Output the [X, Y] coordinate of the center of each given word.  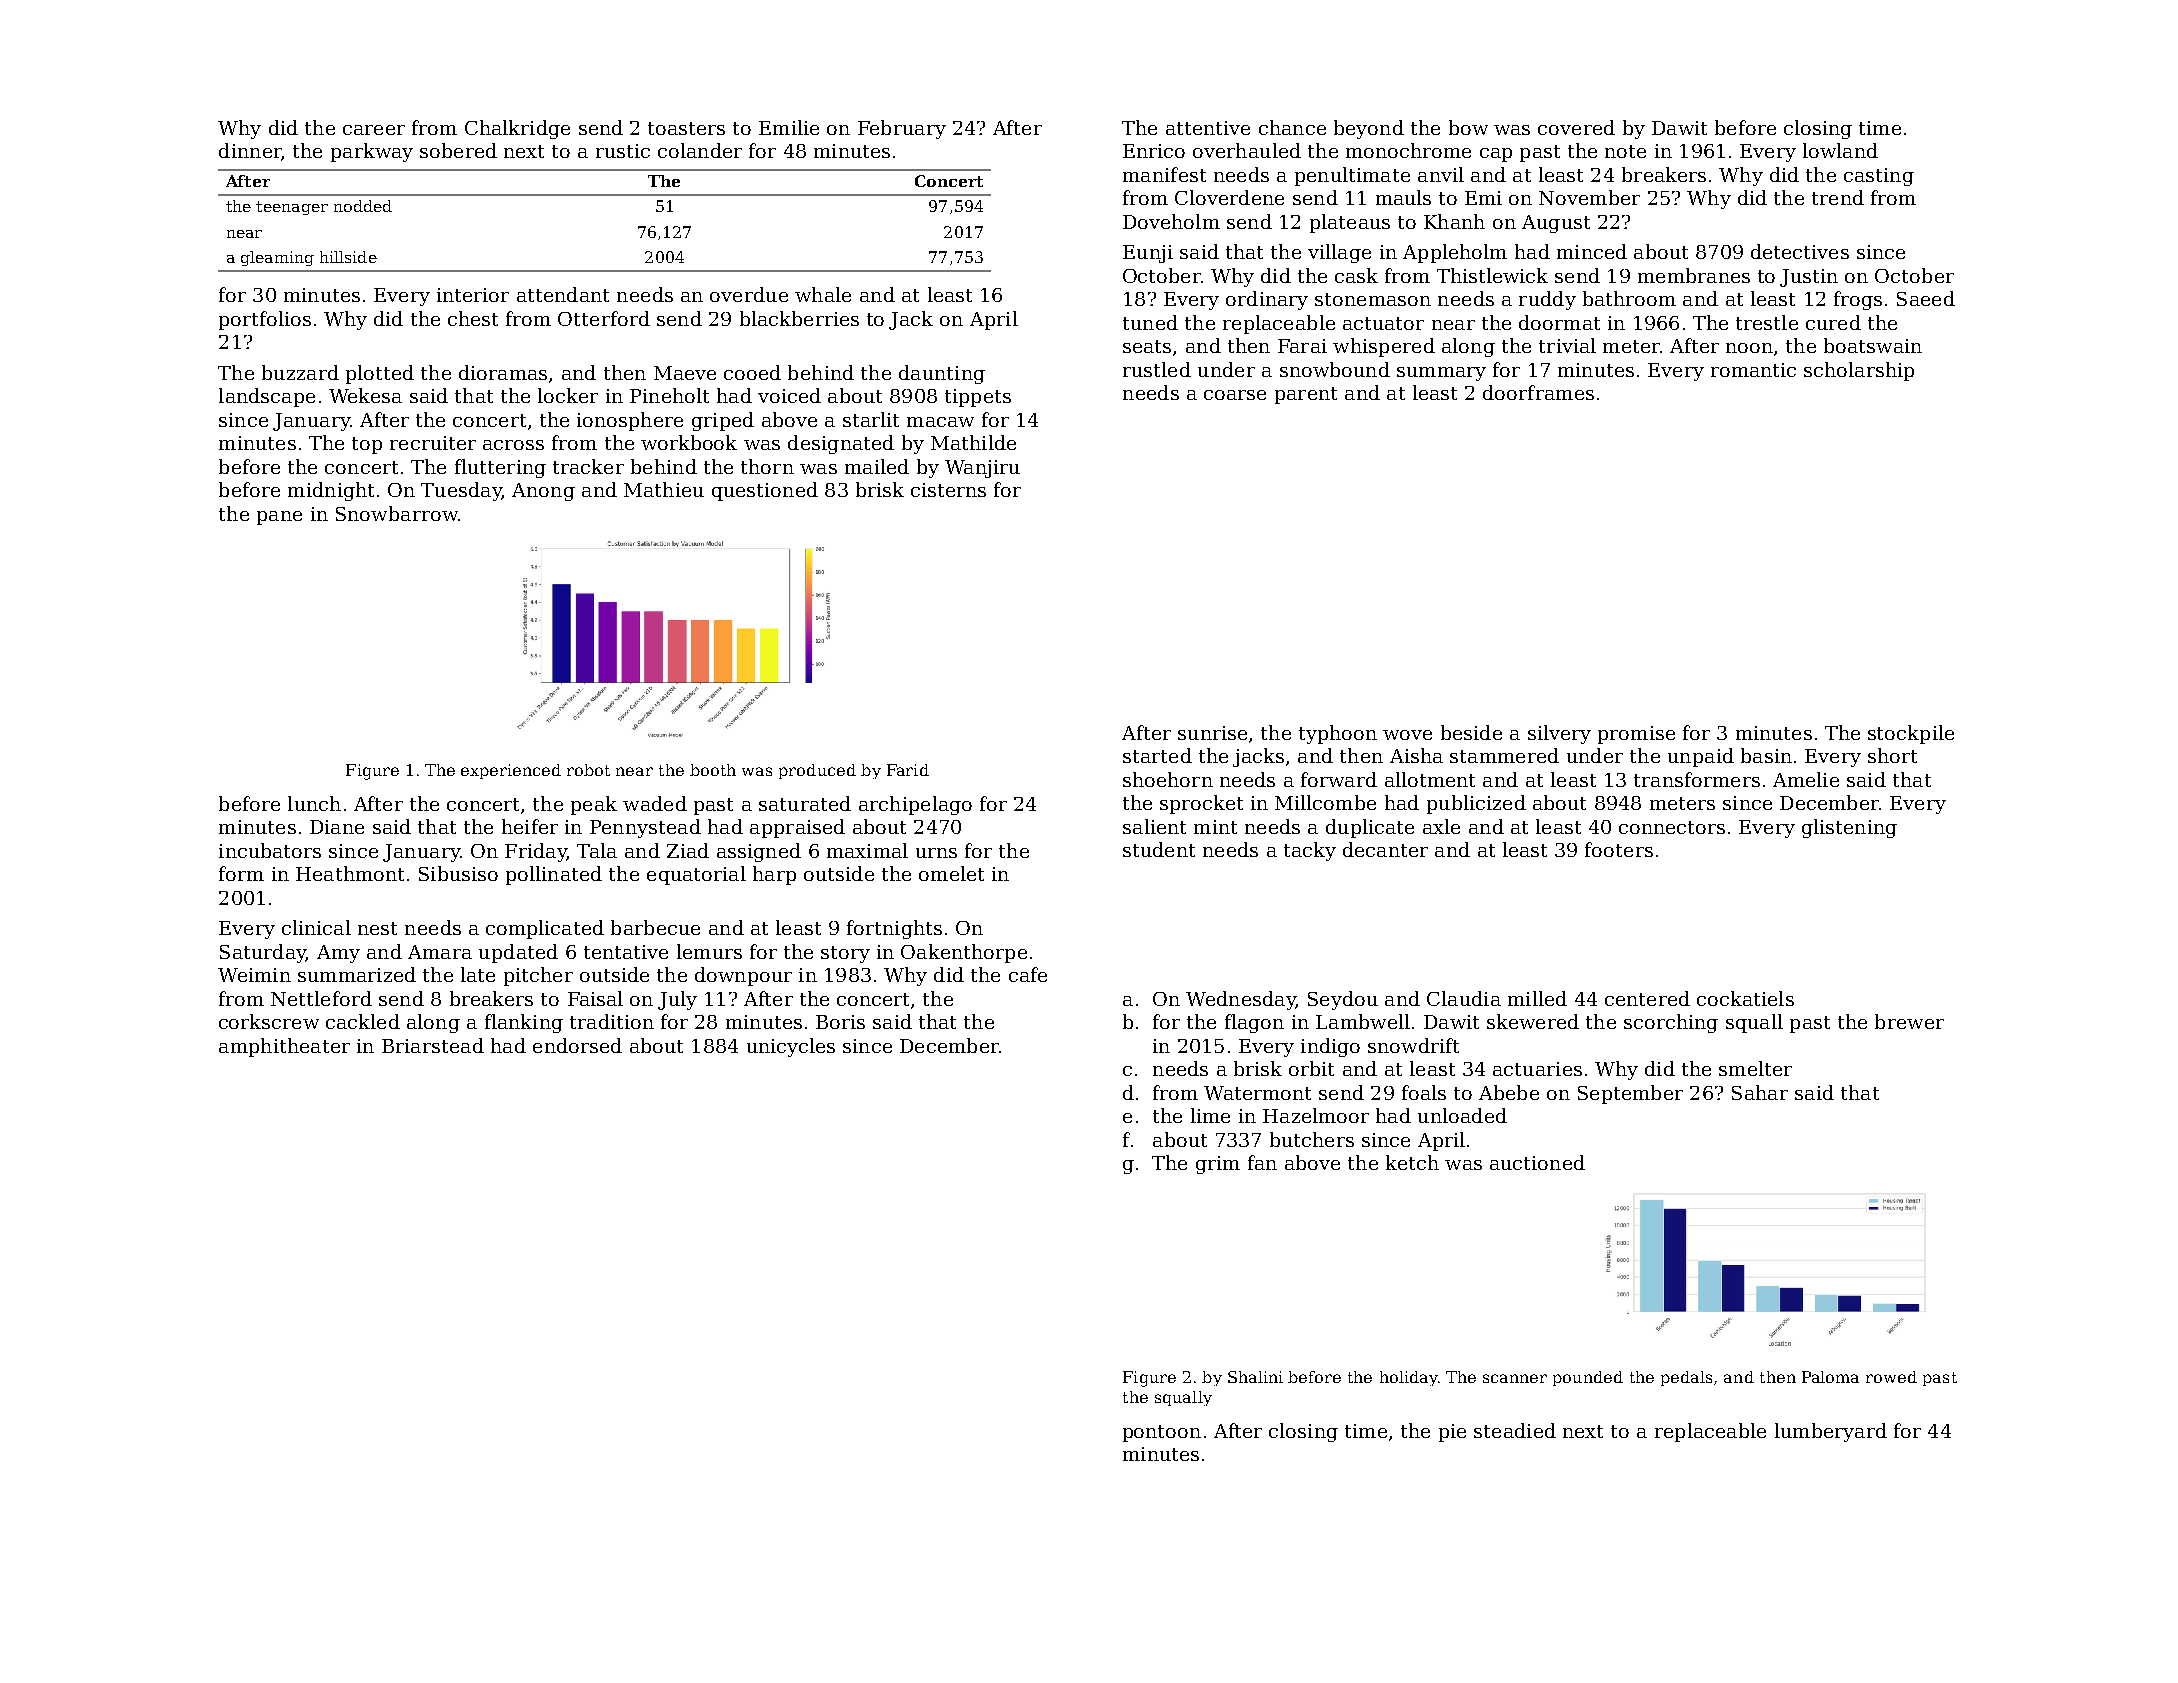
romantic [1753, 370]
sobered [458, 150]
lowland [1840, 150]
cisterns [948, 490]
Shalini [1255, 1377]
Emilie [789, 127]
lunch [314, 803]
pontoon [1162, 1433]
